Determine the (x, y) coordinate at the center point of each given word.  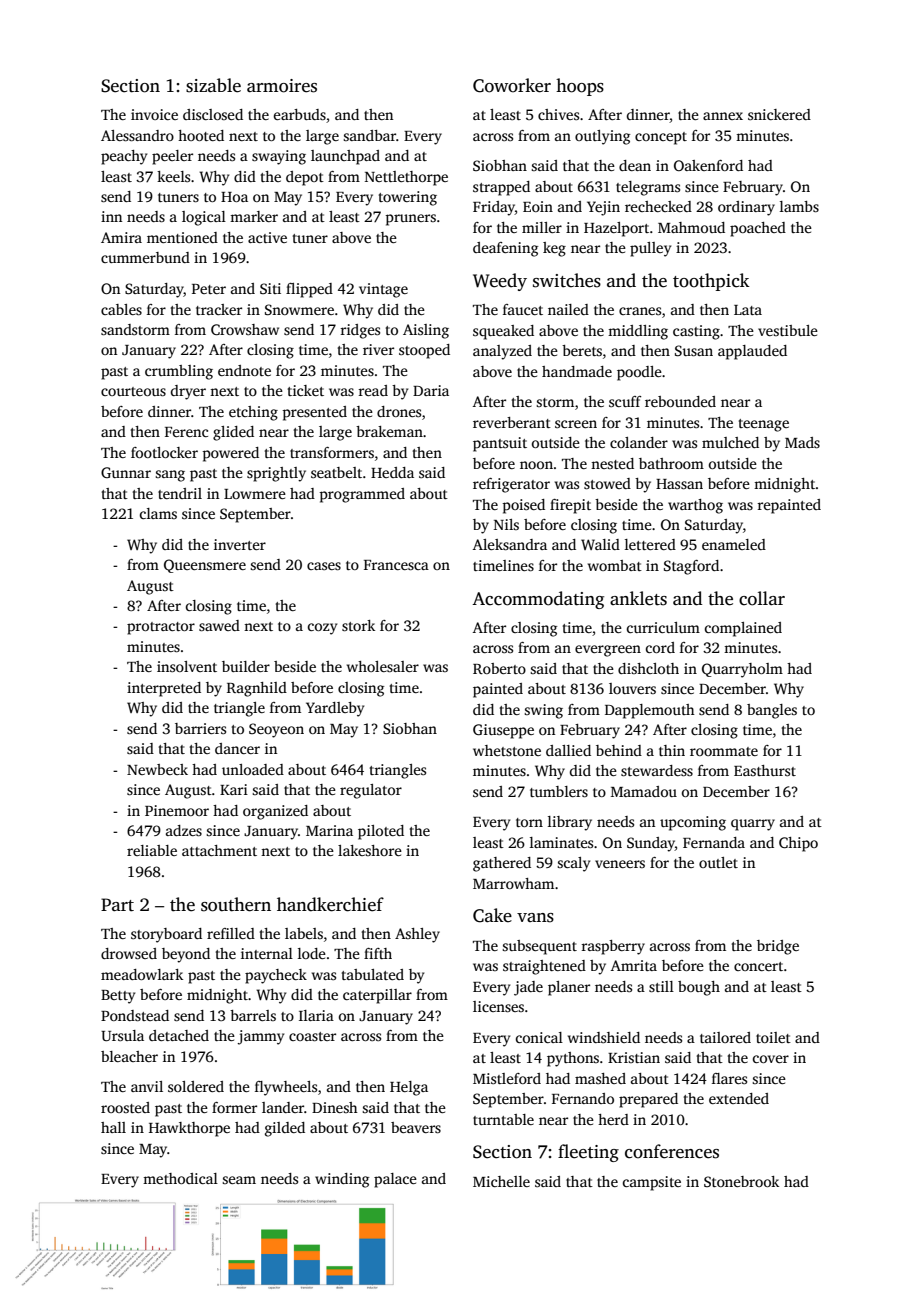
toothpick (711, 282)
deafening (505, 249)
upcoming (693, 823)
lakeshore (370, 850)
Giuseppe (503, 731)
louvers (632, 688)
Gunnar (126, 472)
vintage (383, 290)
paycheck (276, 976)
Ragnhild (257, 689)
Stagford (691, 567)
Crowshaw (245, 329)
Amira (121, 237)
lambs (799, 206)
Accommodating (538, 600)
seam (239, 1180)
